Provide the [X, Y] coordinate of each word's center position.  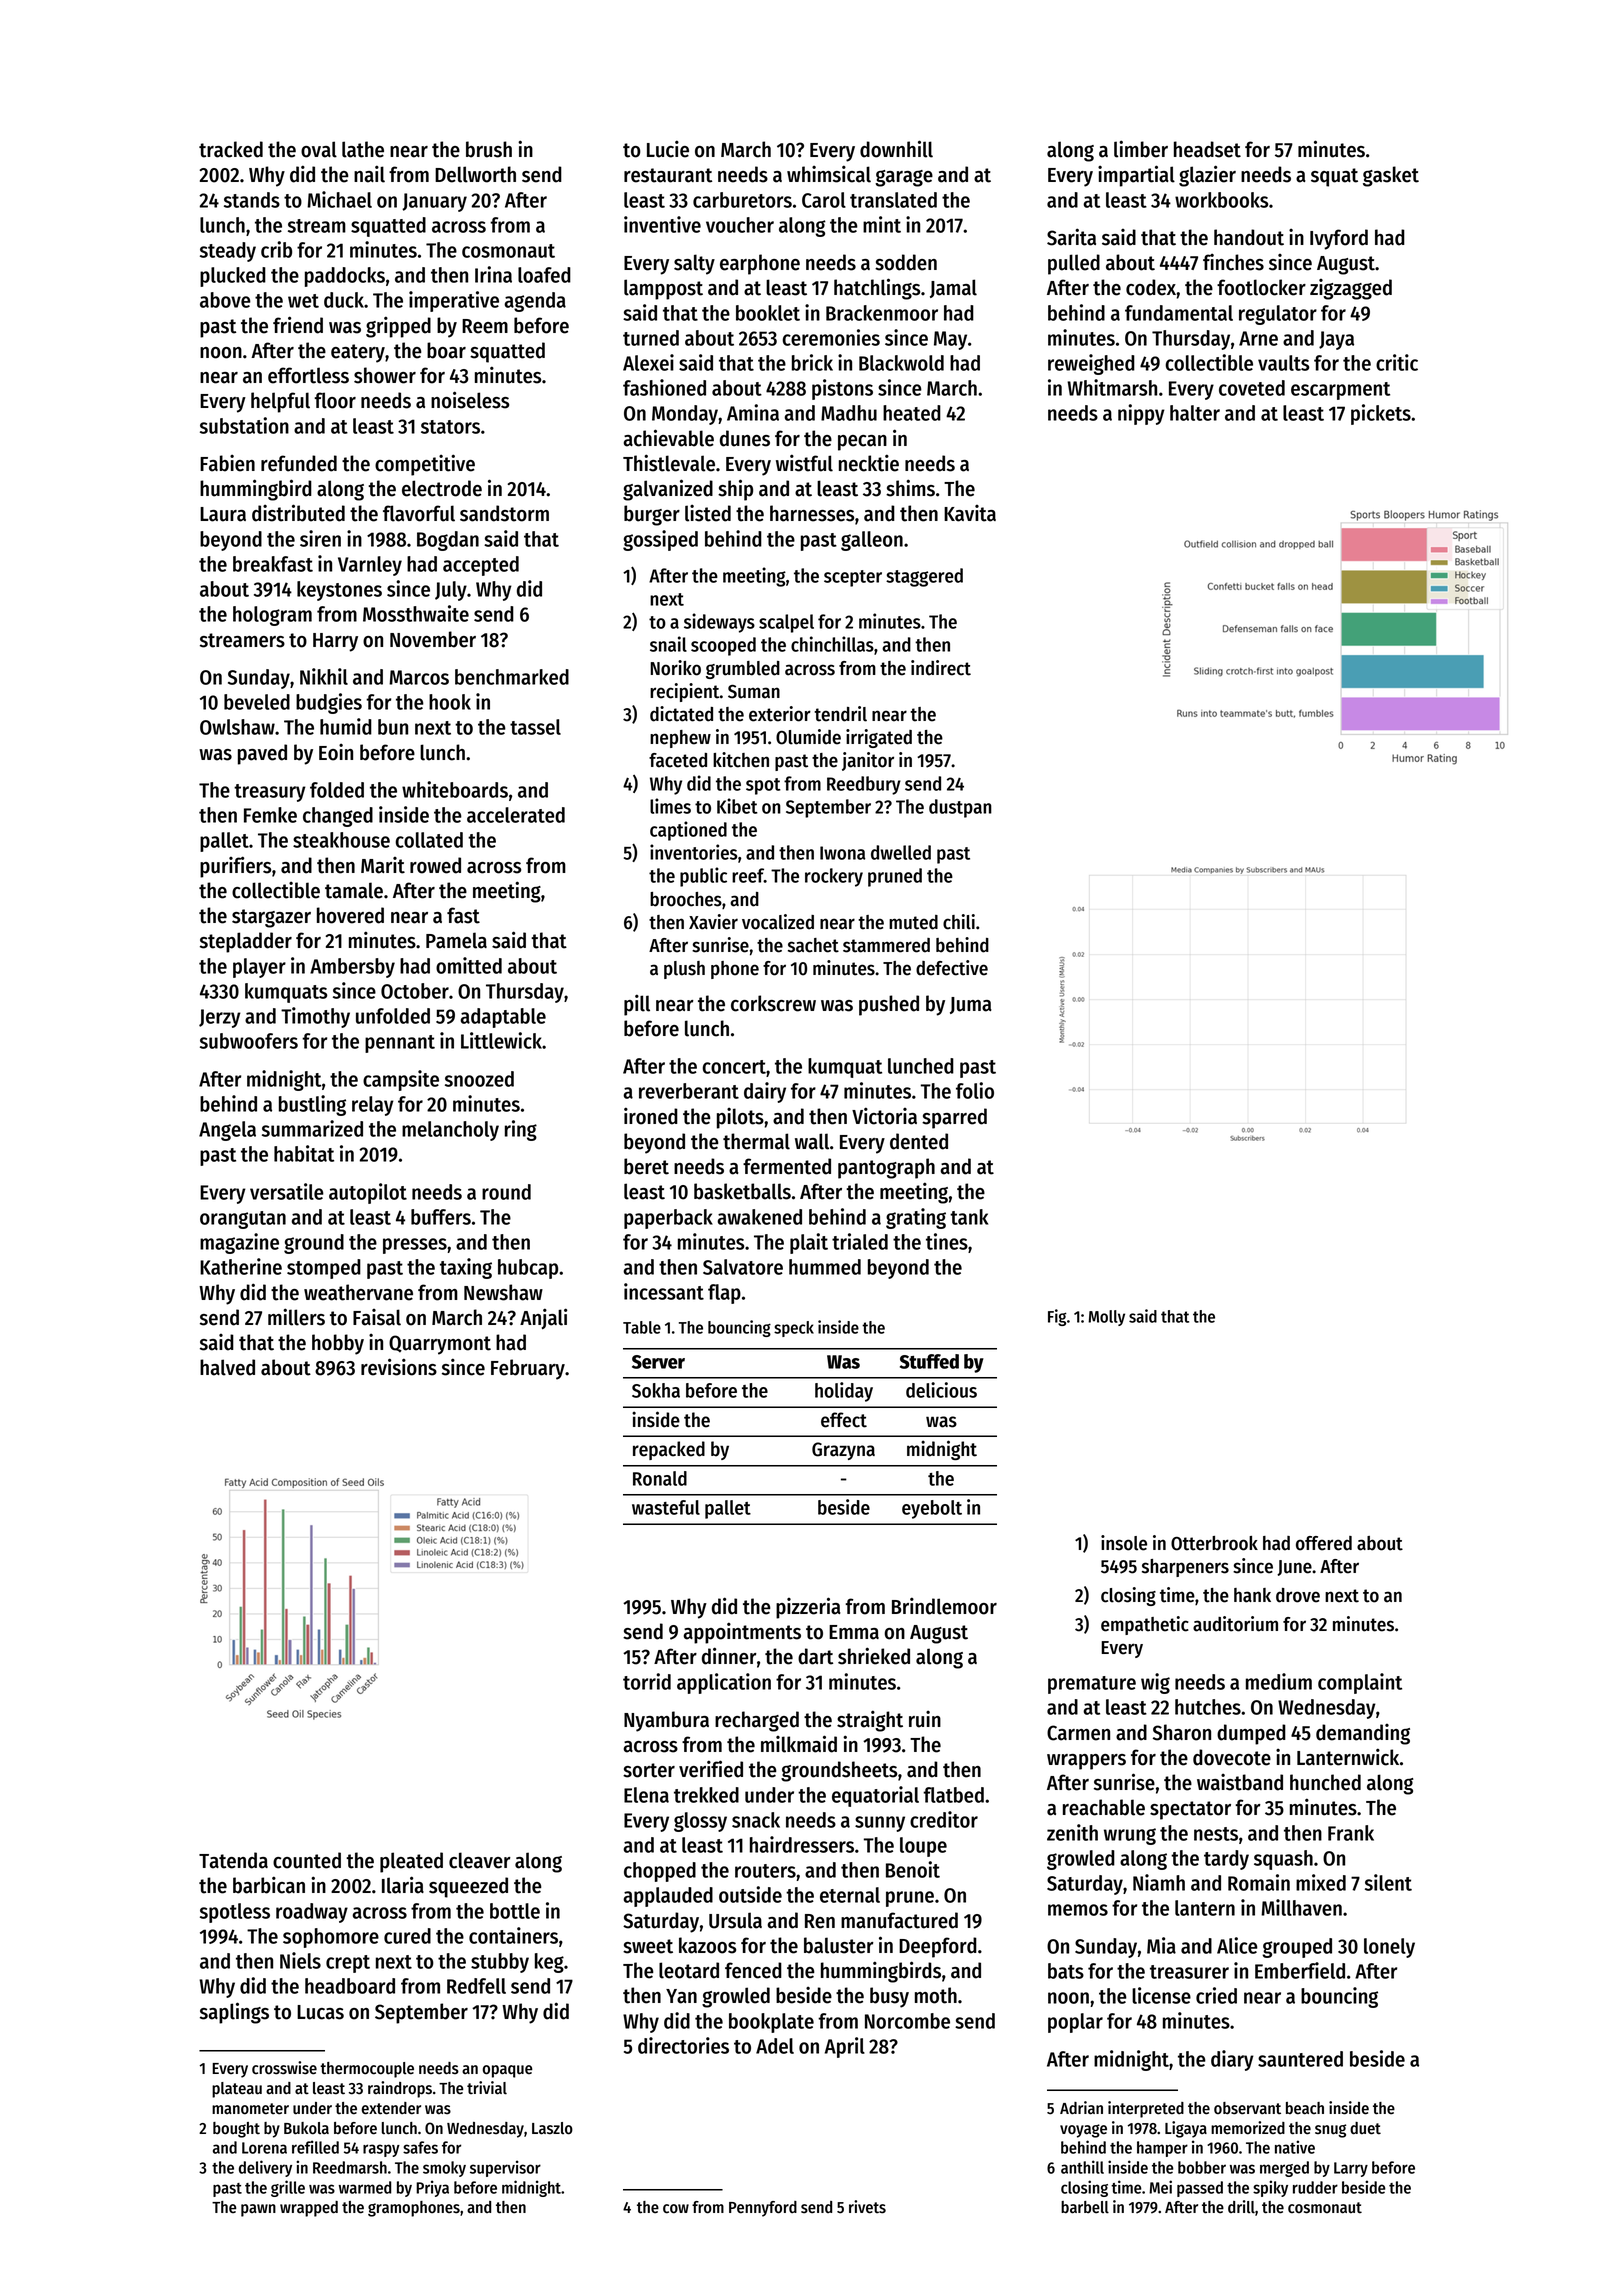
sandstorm [504, 513]
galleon [872, 541]
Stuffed [929, 1361]
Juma [971, 1005]
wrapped [309, 2209]
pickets [1381, 414]
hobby [338, 1344]
